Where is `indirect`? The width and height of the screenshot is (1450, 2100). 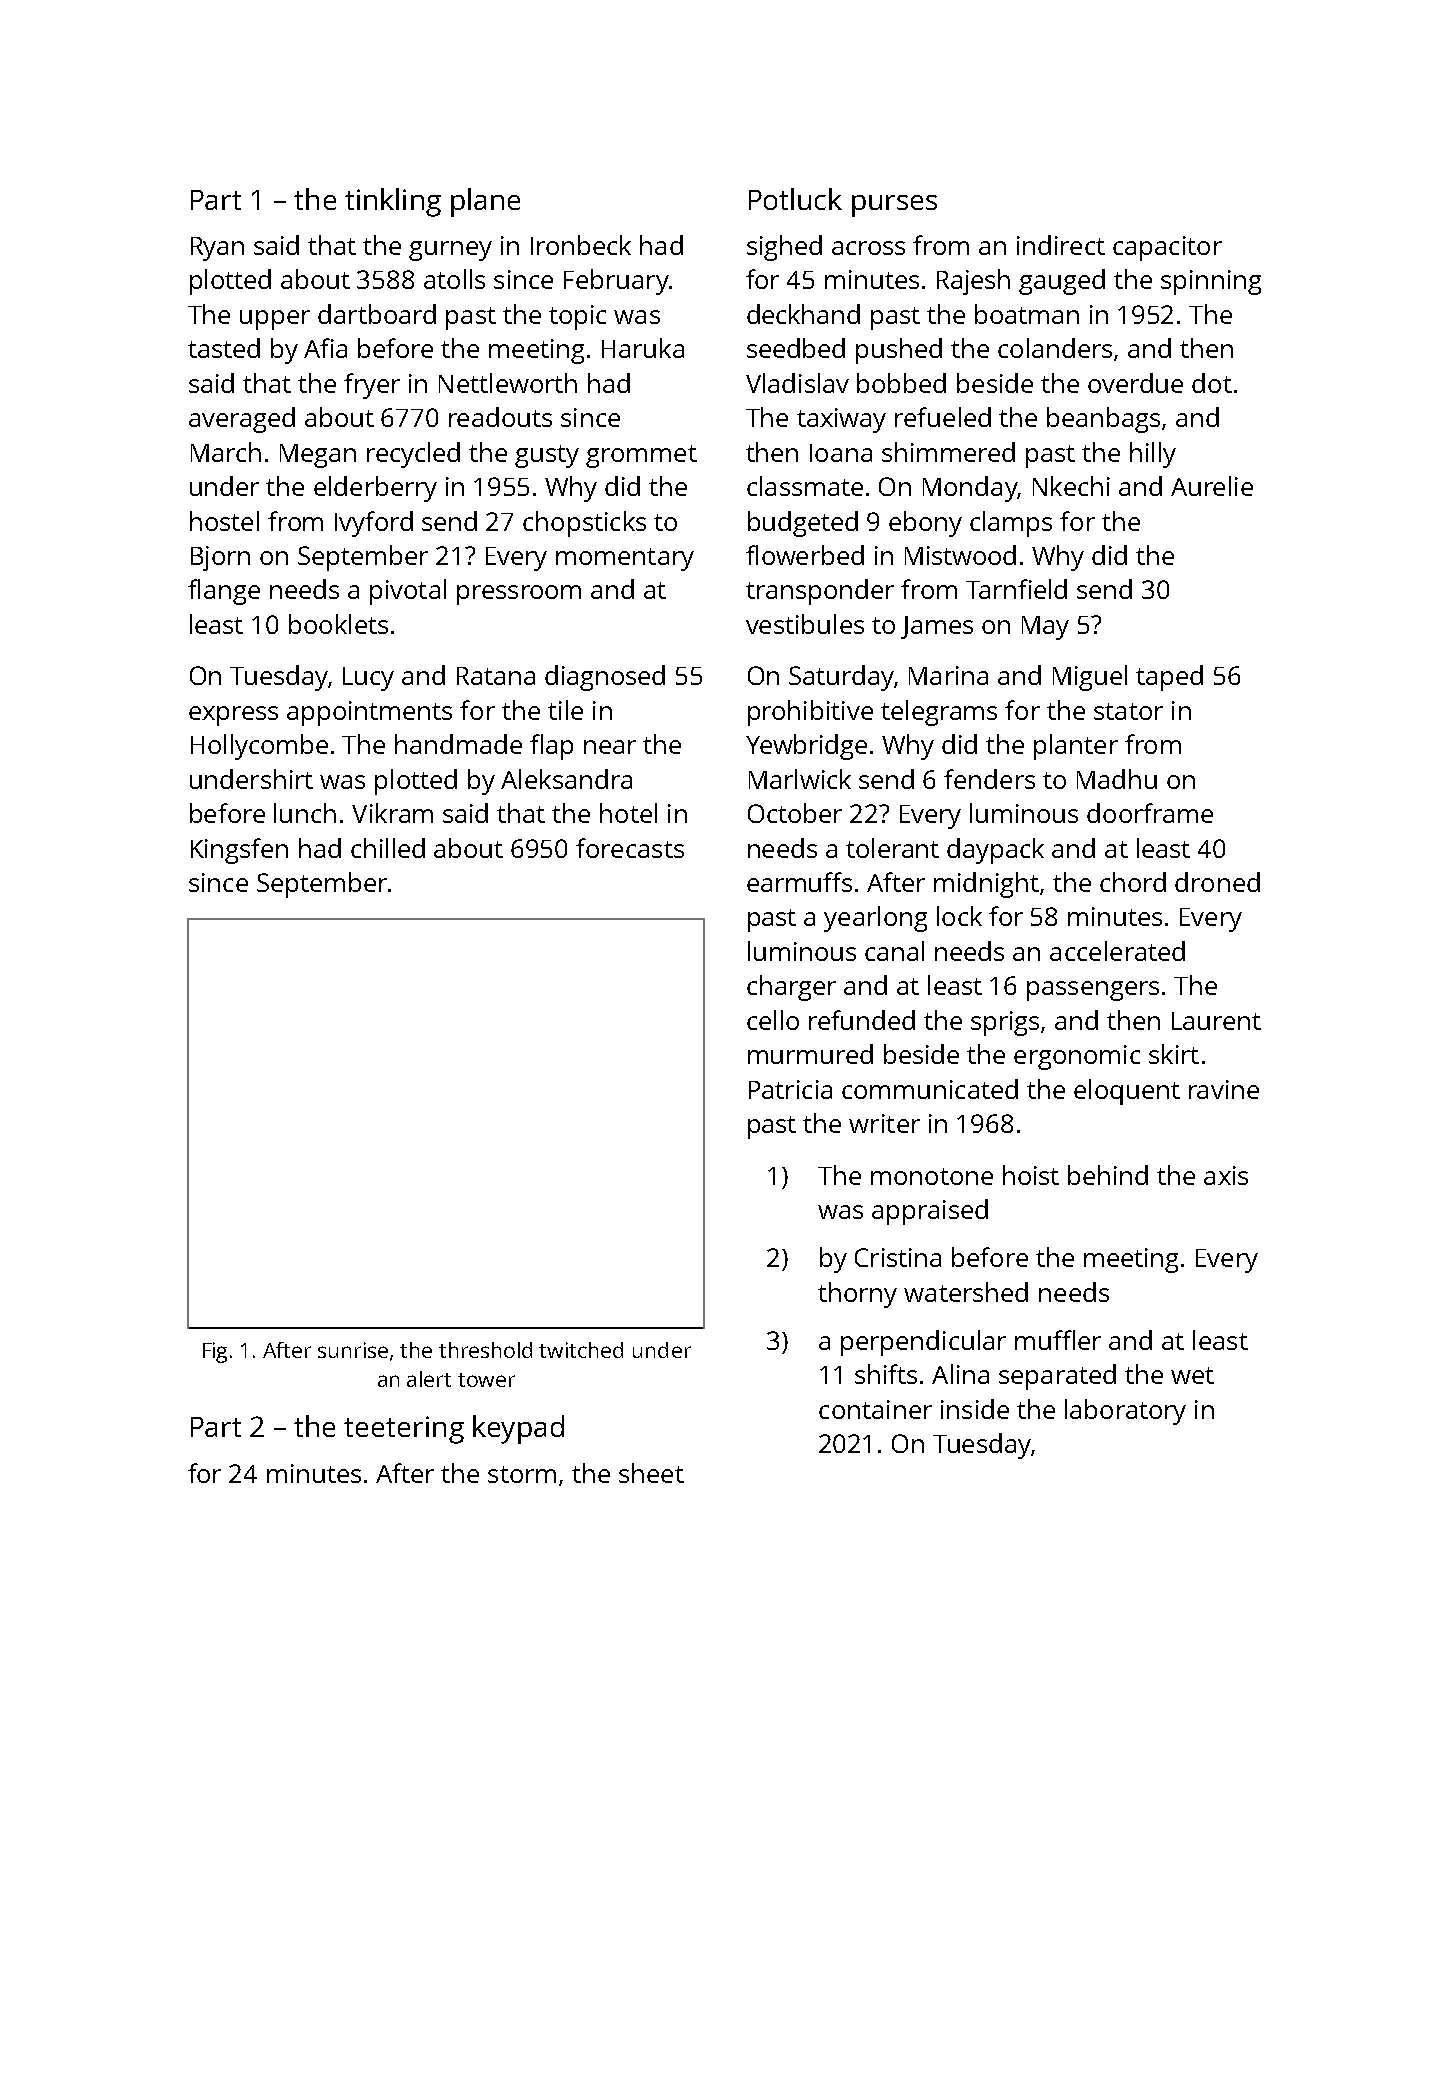 indirect is located at coordinates (1061, 245).
